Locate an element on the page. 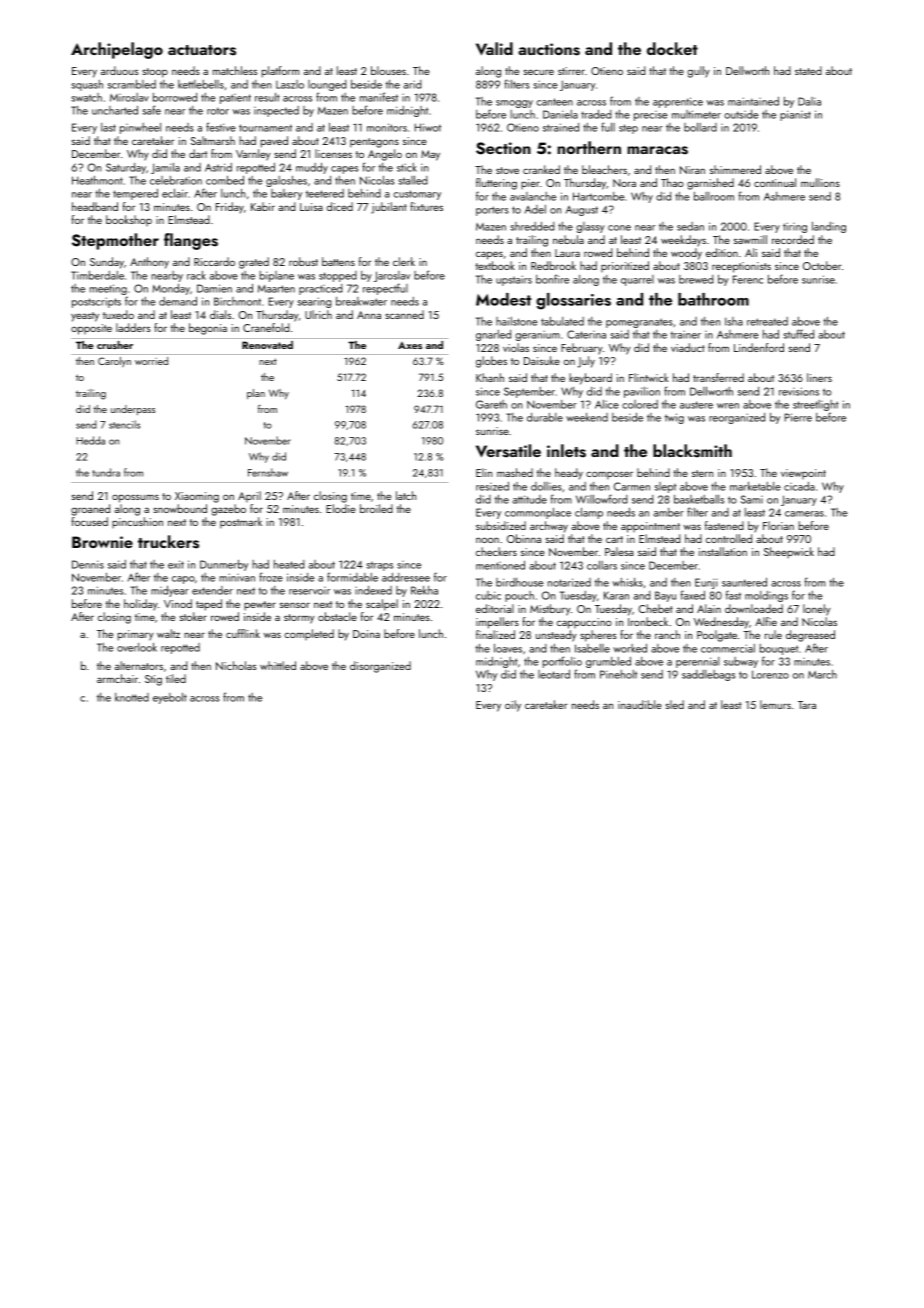 This document has width=924, height=1308. Archipelago is located at coordinates (117, 50).
